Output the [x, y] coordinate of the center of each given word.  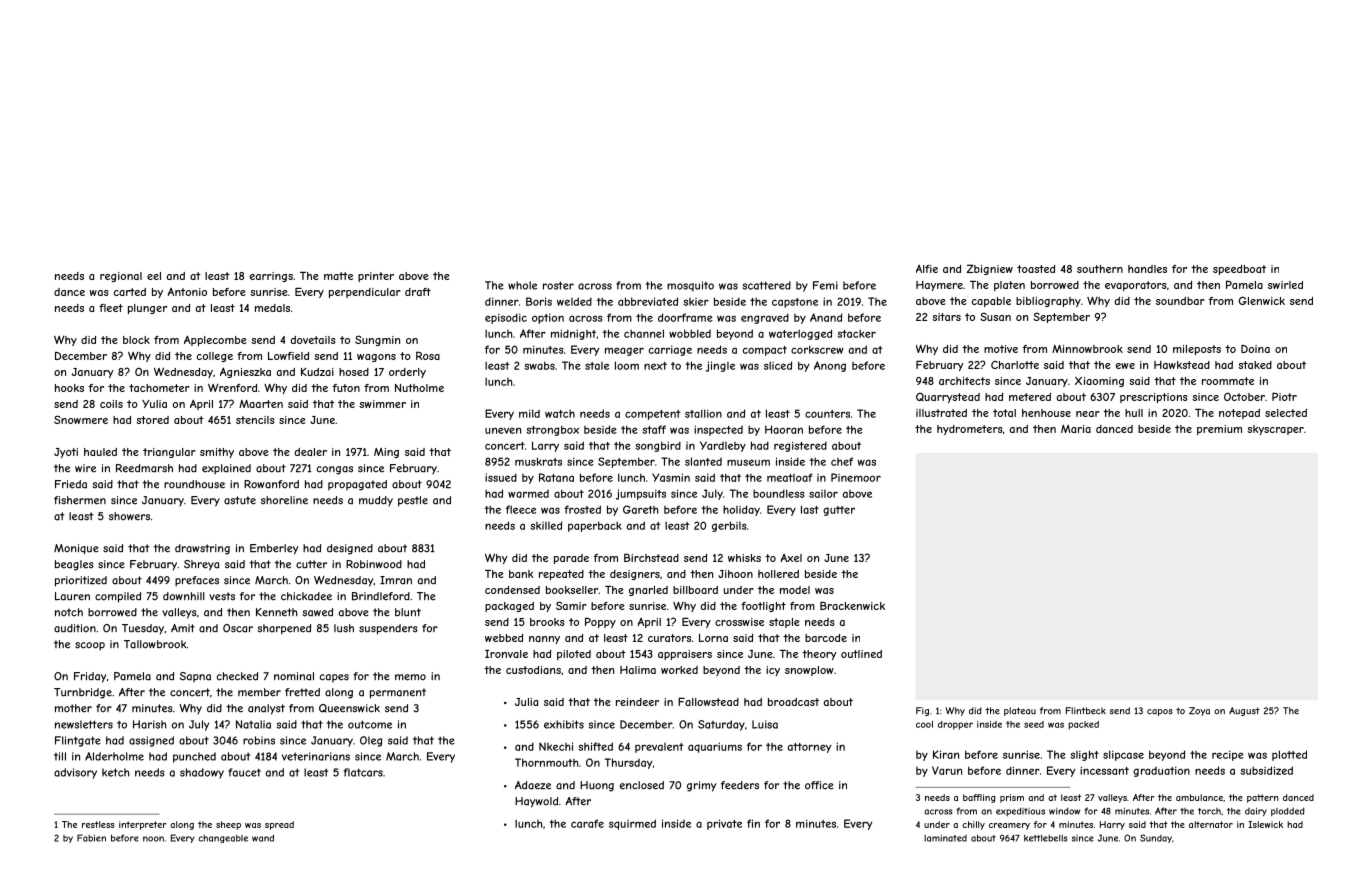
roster [558, 285]
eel [154, 276]
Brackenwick [852, 605]
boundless [779, 493]
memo [410, 677]
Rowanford [271, 484]
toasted [1036, 269]
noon [153, 839]
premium [1219, 430]
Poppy [600, 622]
